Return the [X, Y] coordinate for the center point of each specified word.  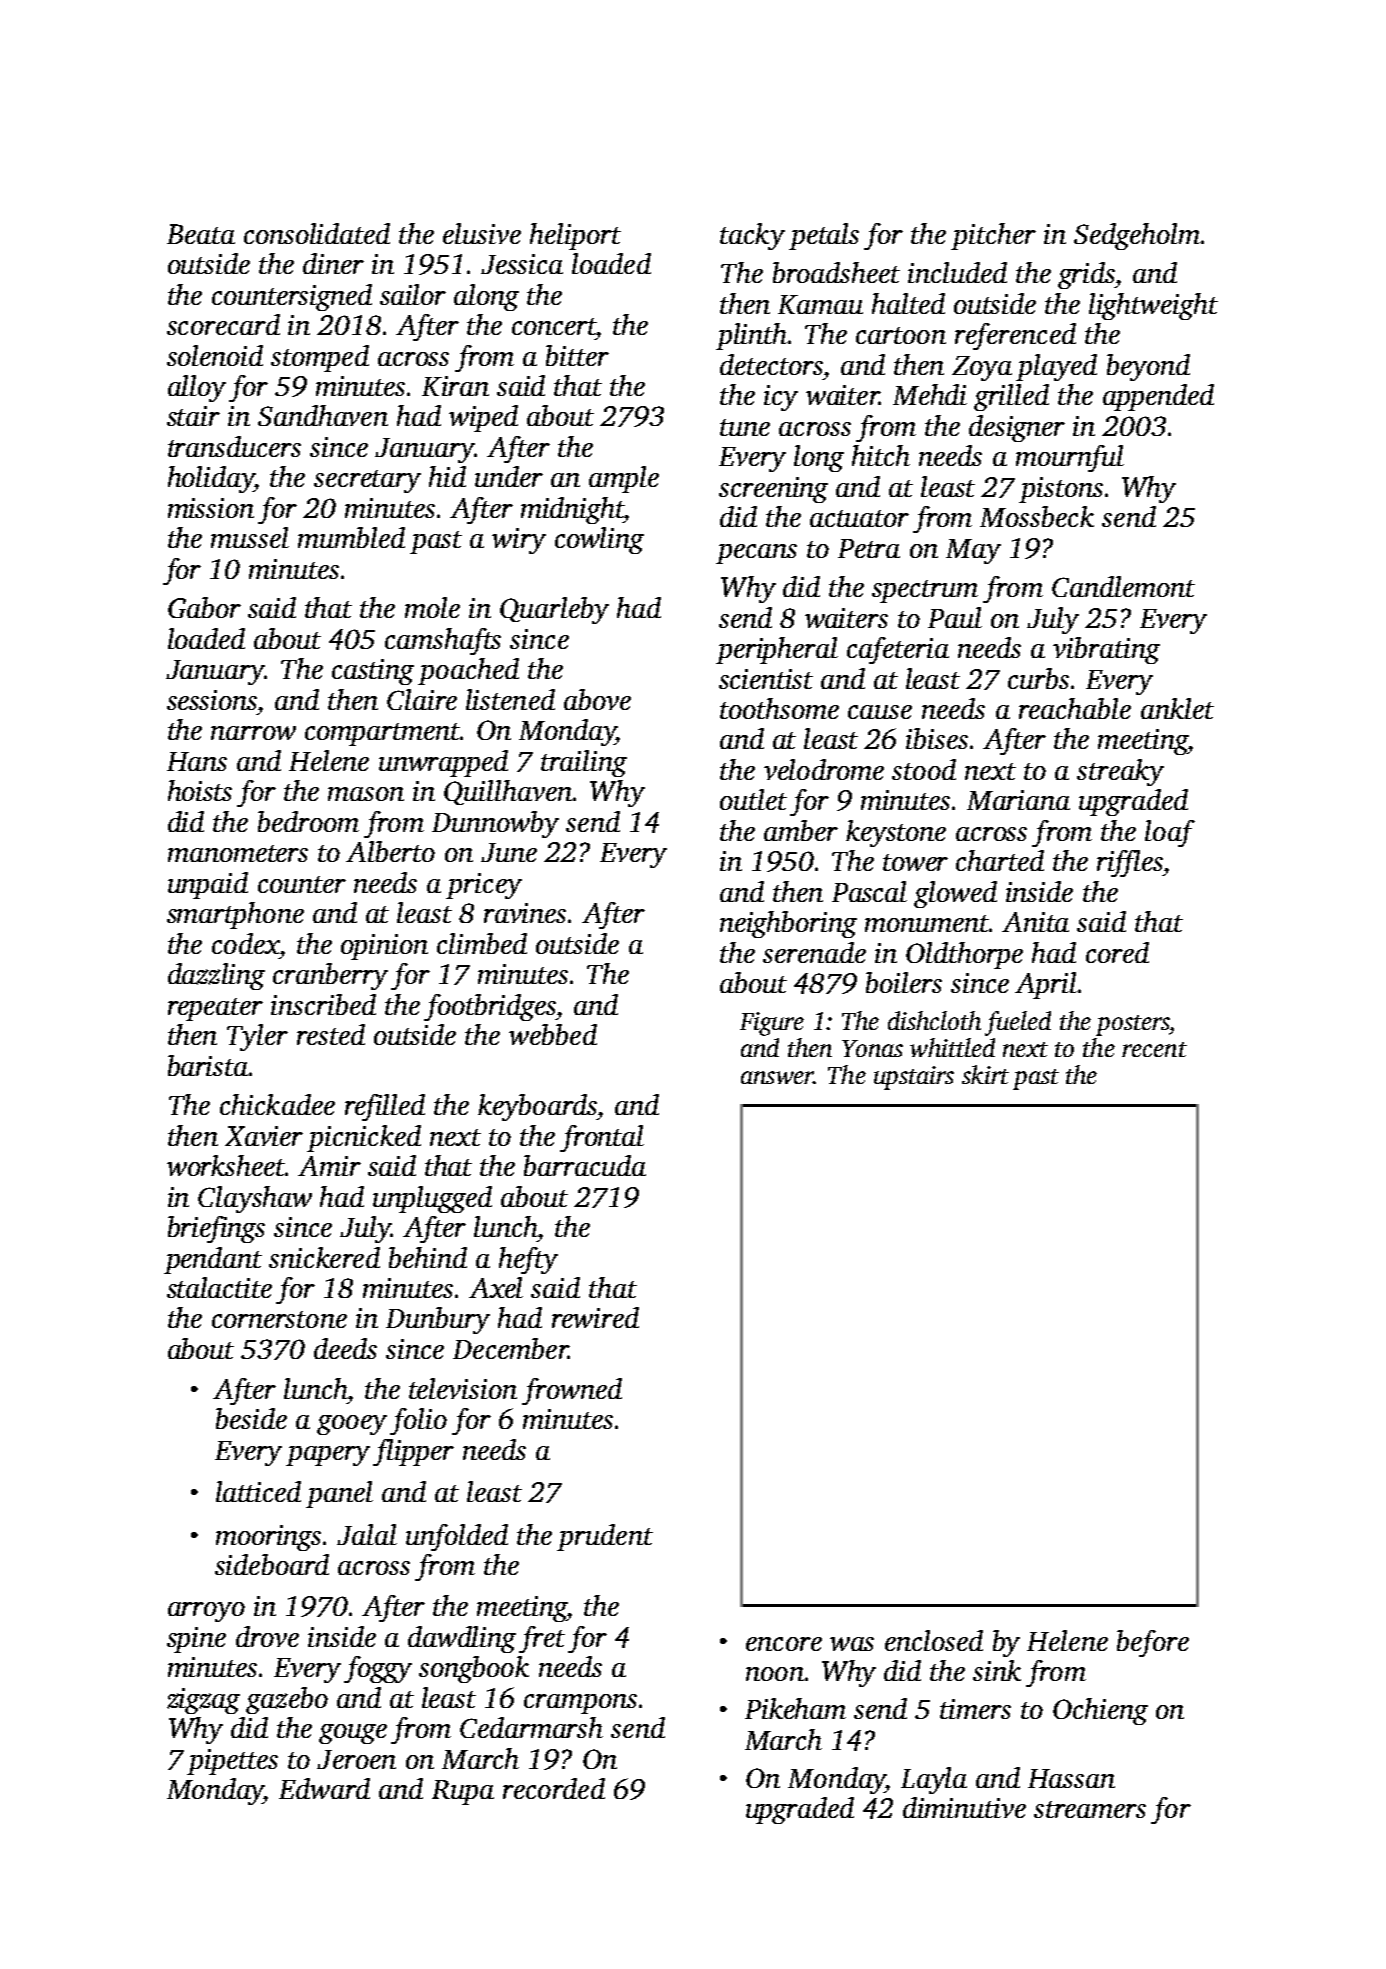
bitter [577, 355]
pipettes [232, 1762]
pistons [1061, 490]
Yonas [872, 1048]
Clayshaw [255, 1199]
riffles [1130, 863]
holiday [211, 479]
